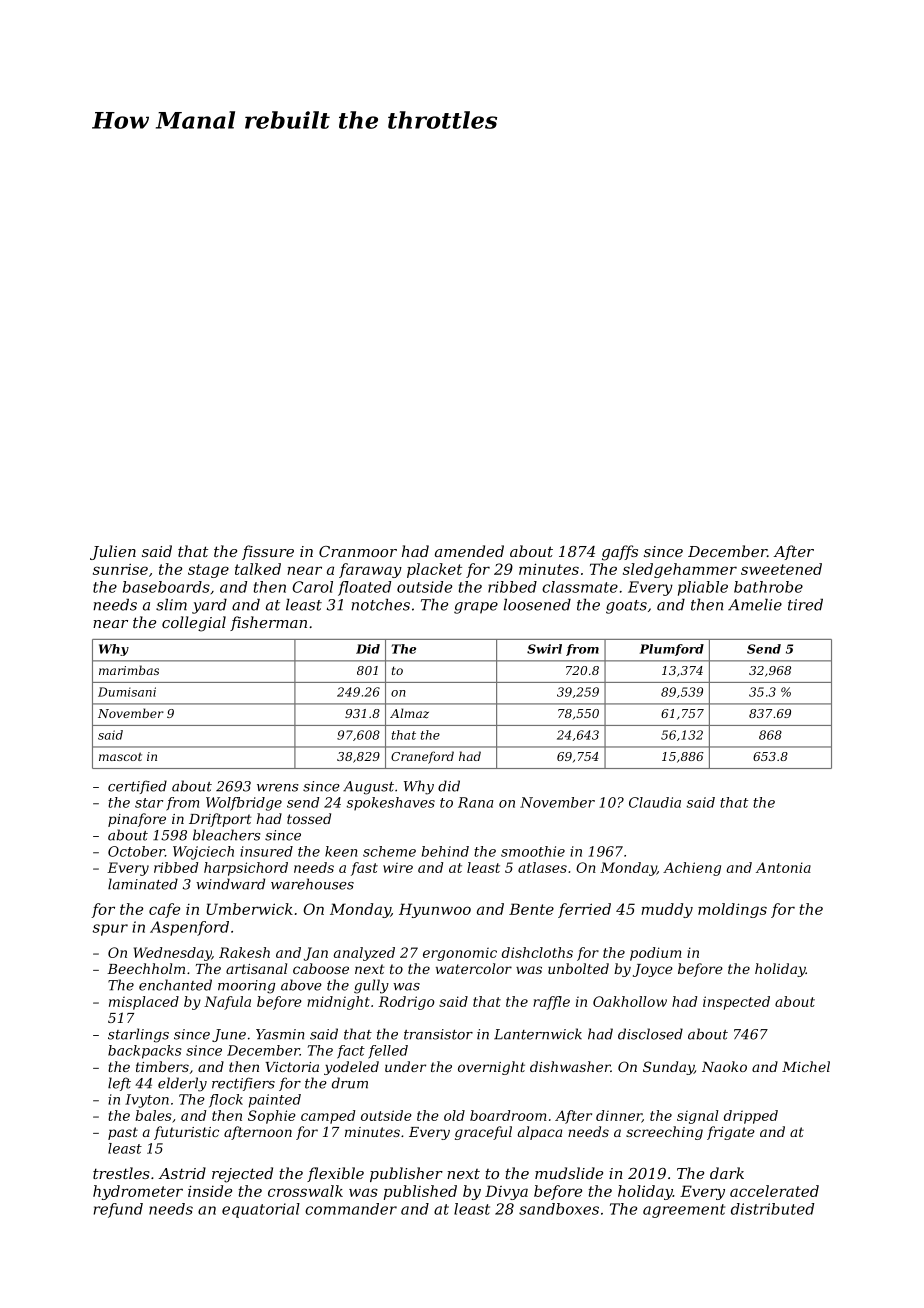  What do you see at coordinates (772, 1209) in the screenshot?
I see `distributed` at bounding box center [772, 1209].
